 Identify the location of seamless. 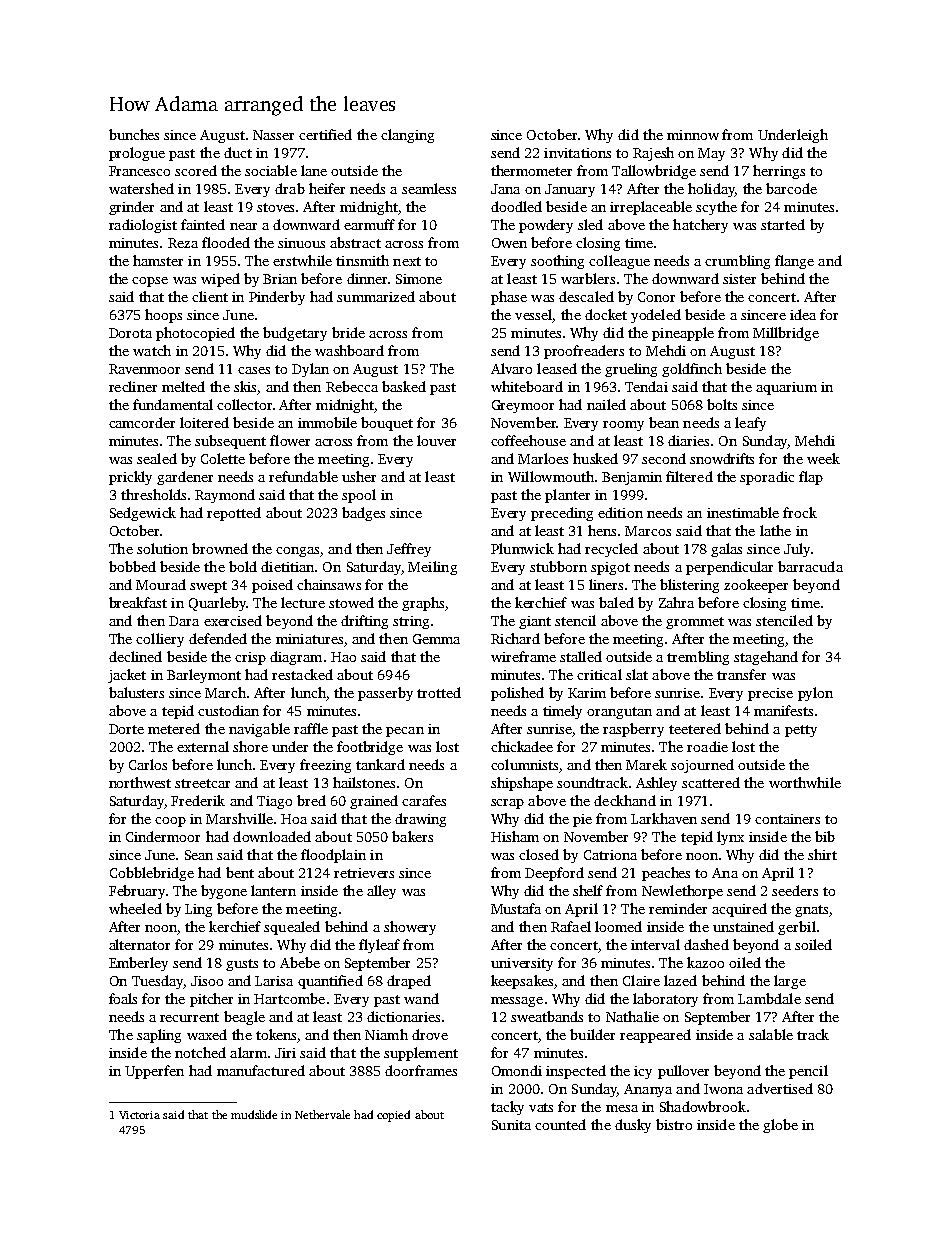
(429, 188).
